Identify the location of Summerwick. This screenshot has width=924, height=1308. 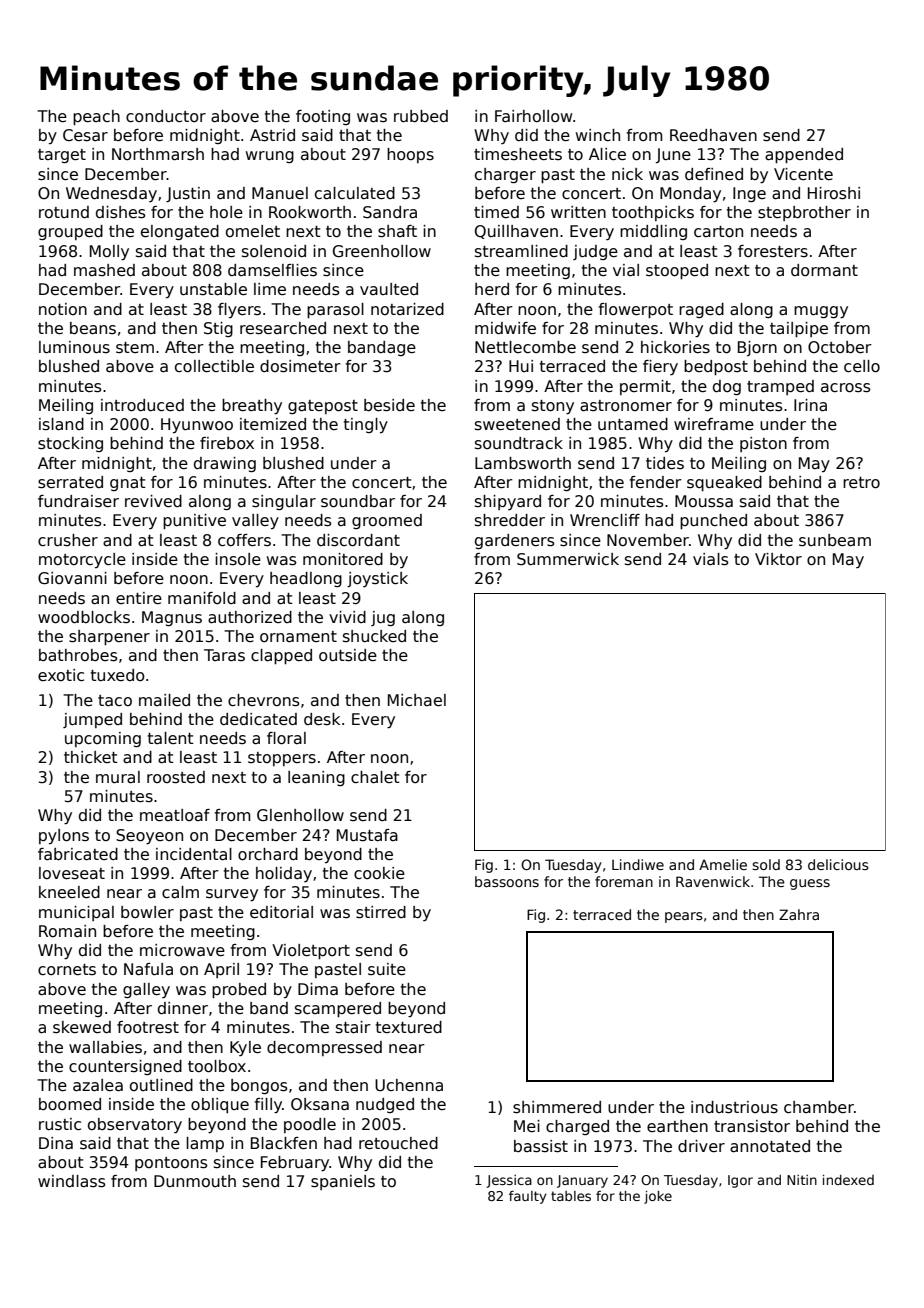
(568, 559).
